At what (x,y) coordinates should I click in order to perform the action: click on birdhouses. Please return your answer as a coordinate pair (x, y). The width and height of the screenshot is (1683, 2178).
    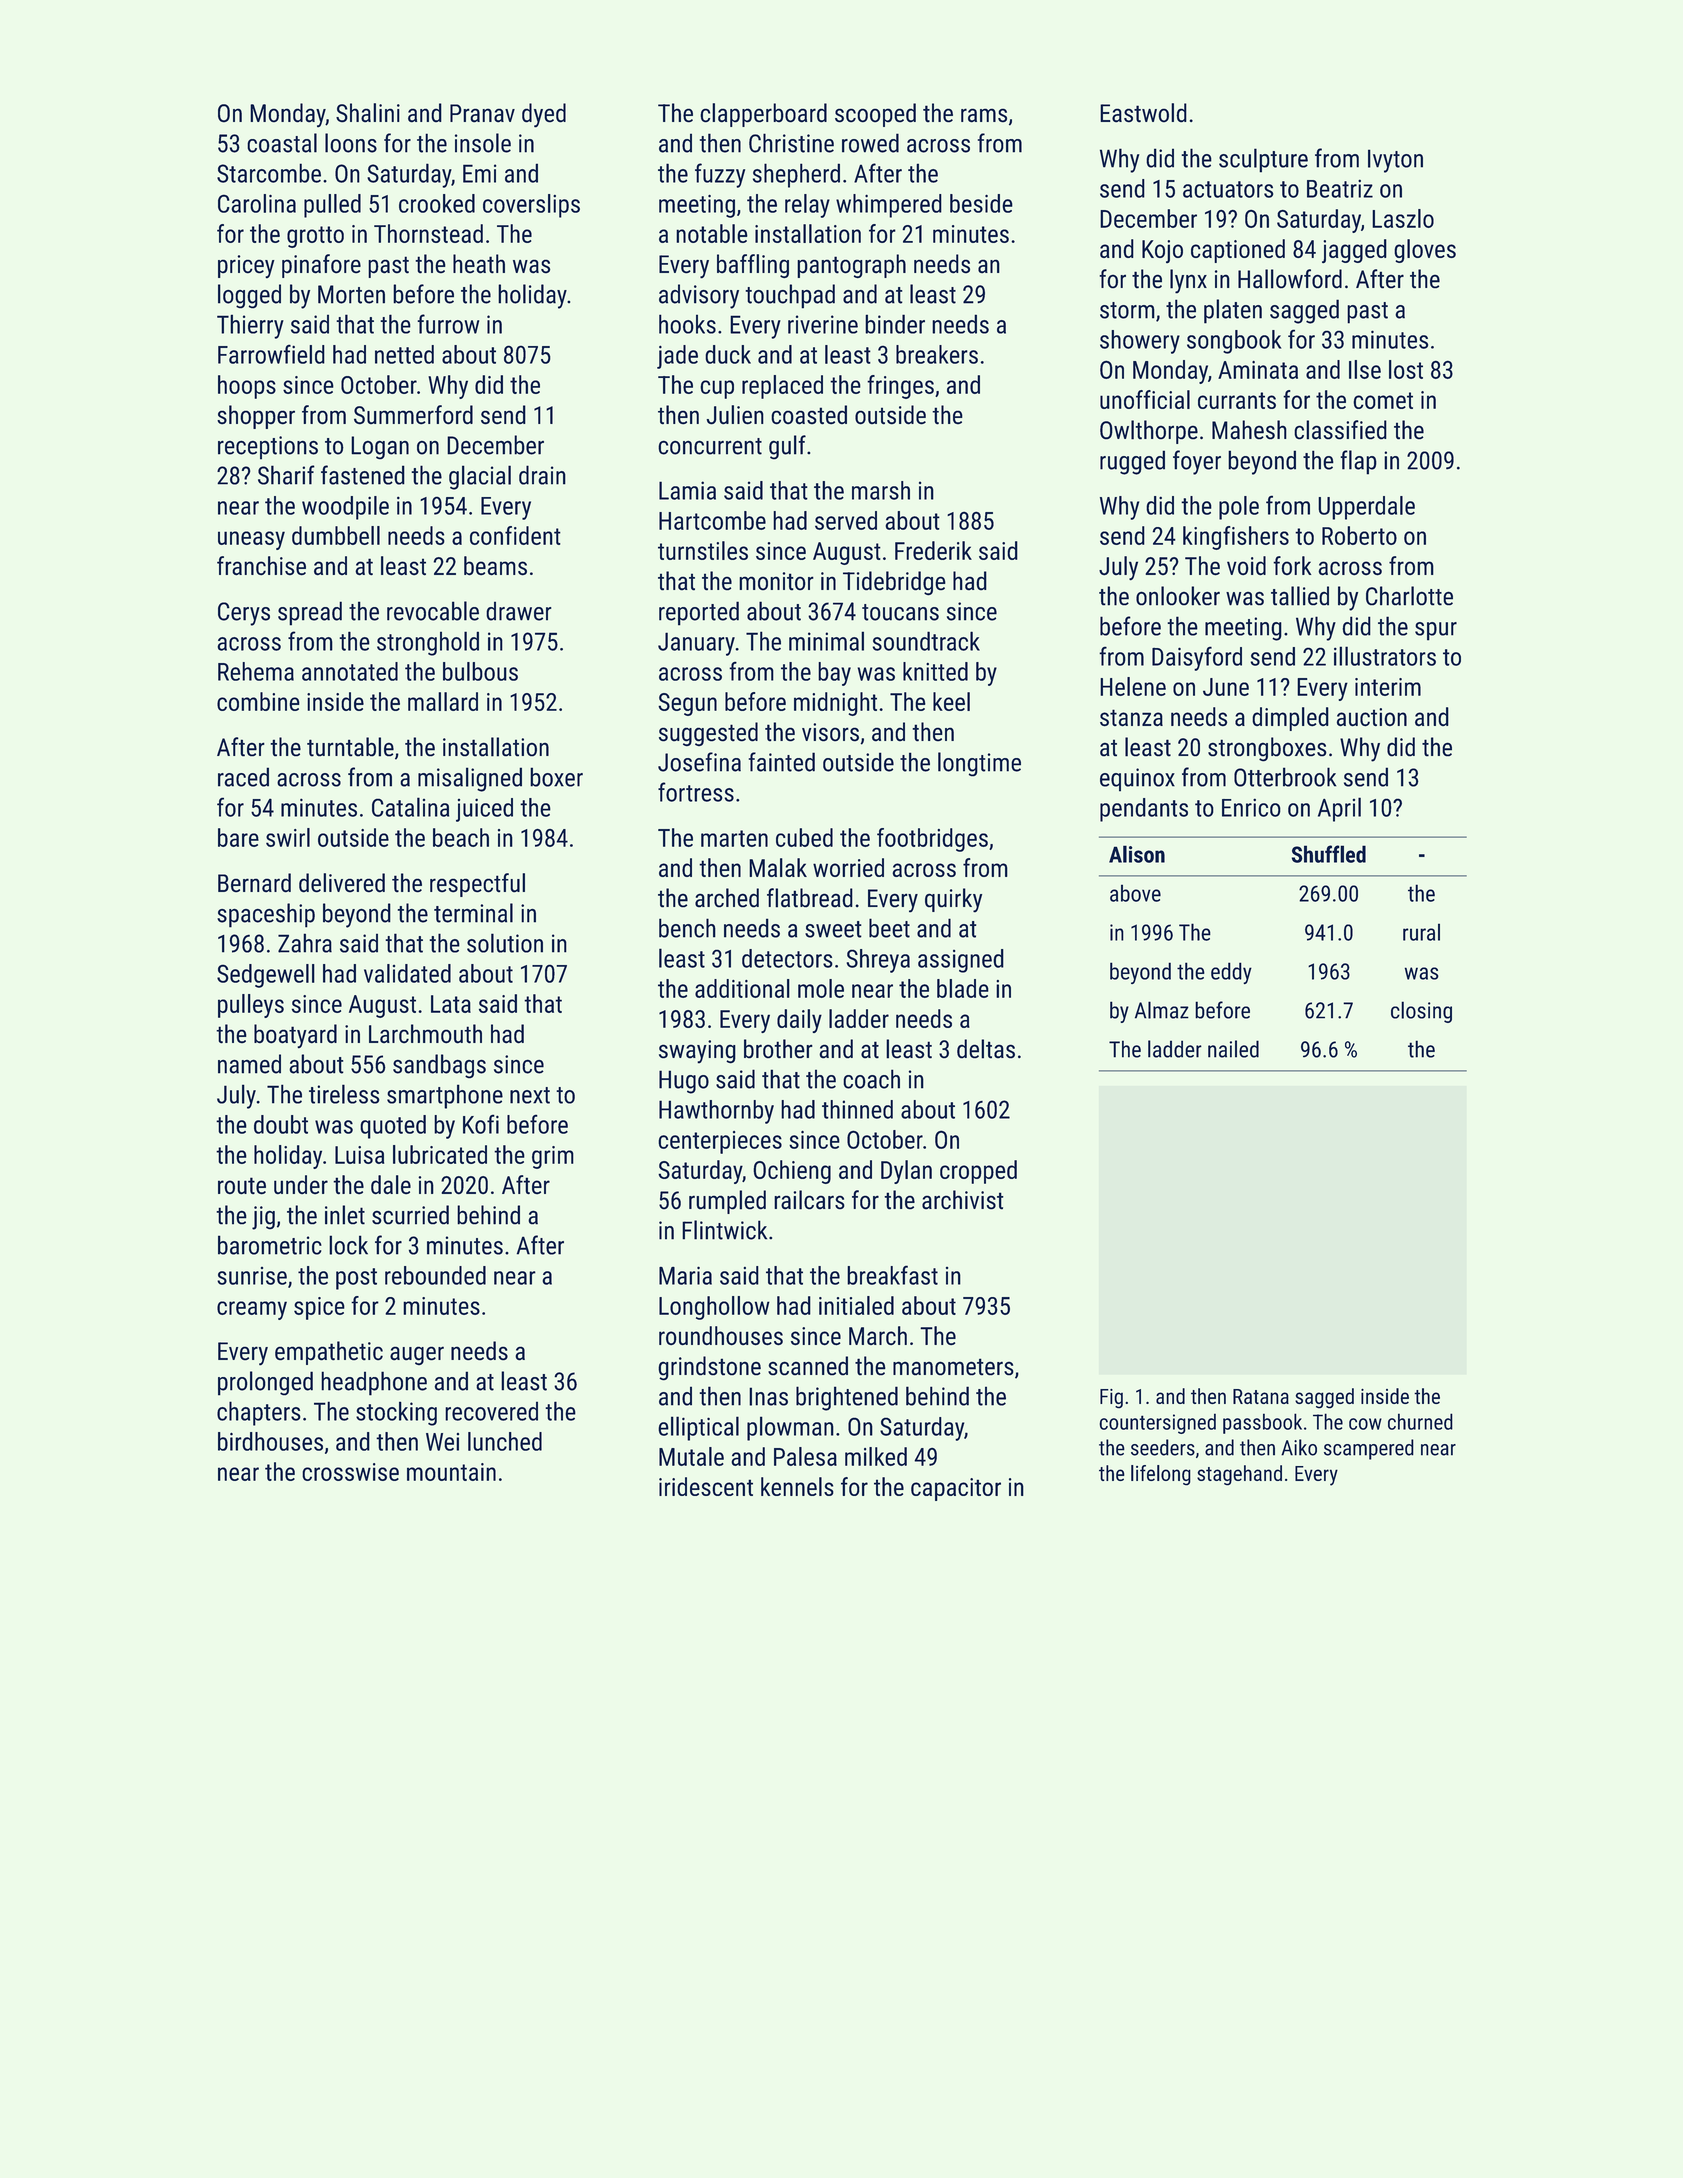
    Looking at the image, I should click on (270, 1441).
